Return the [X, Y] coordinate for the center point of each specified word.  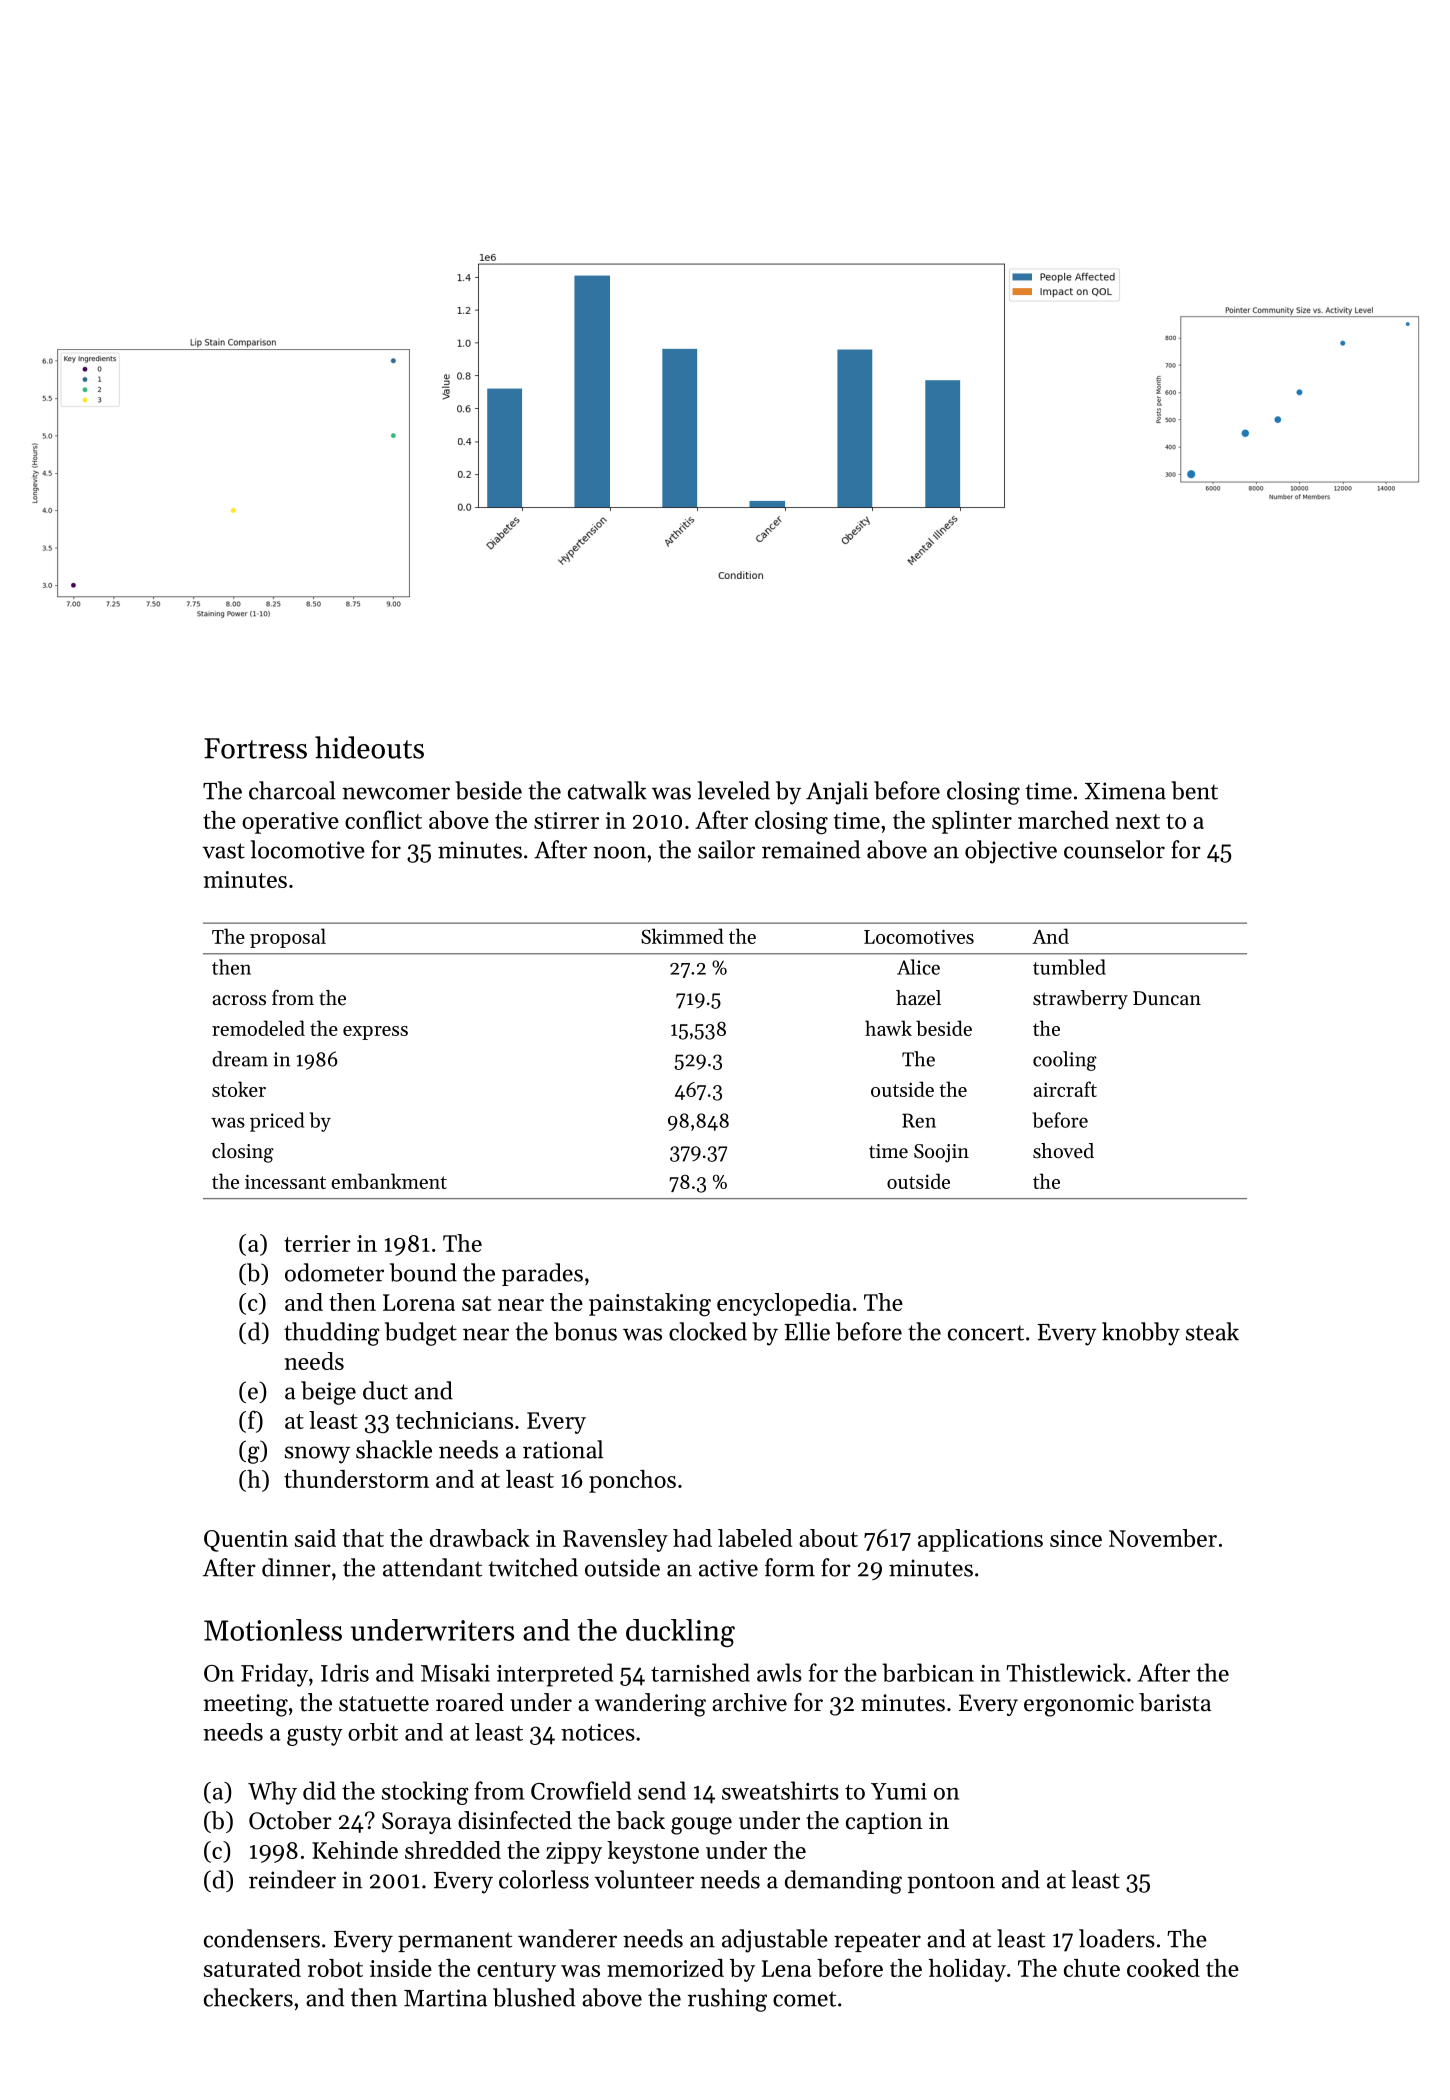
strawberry [1080, 1000]
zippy [574, 1853]
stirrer [566, 820]
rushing [727, 2000]
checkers [248, 1997]
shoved [1063, 1151]
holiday [967, 1970]
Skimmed [682, 936]
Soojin [941, 1153]
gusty [315, 1736]
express [375, 1033]
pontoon [951, 1883]
